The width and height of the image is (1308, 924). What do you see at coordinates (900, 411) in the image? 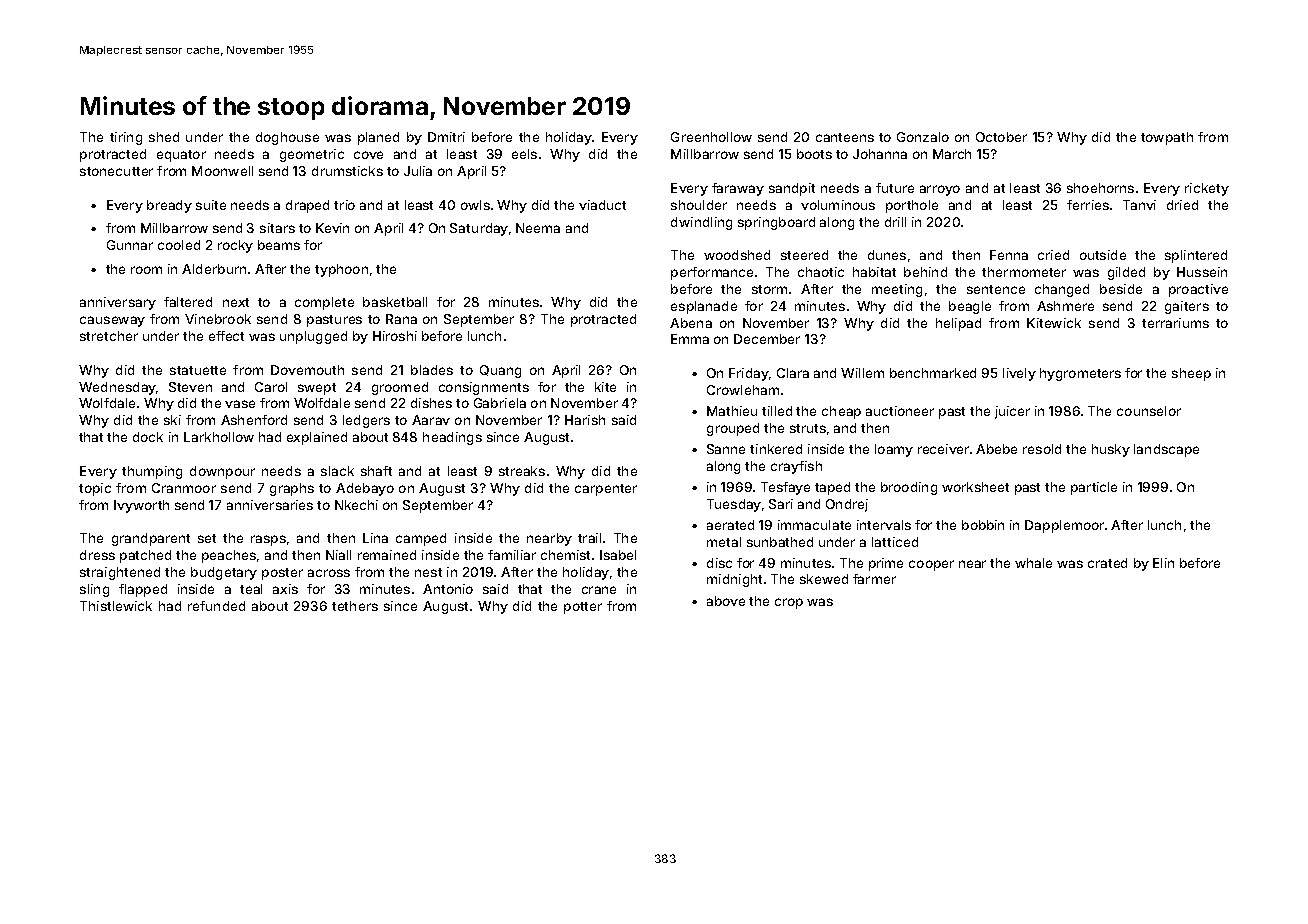
I see `auctioneer` at bounding box center [900, 411].
